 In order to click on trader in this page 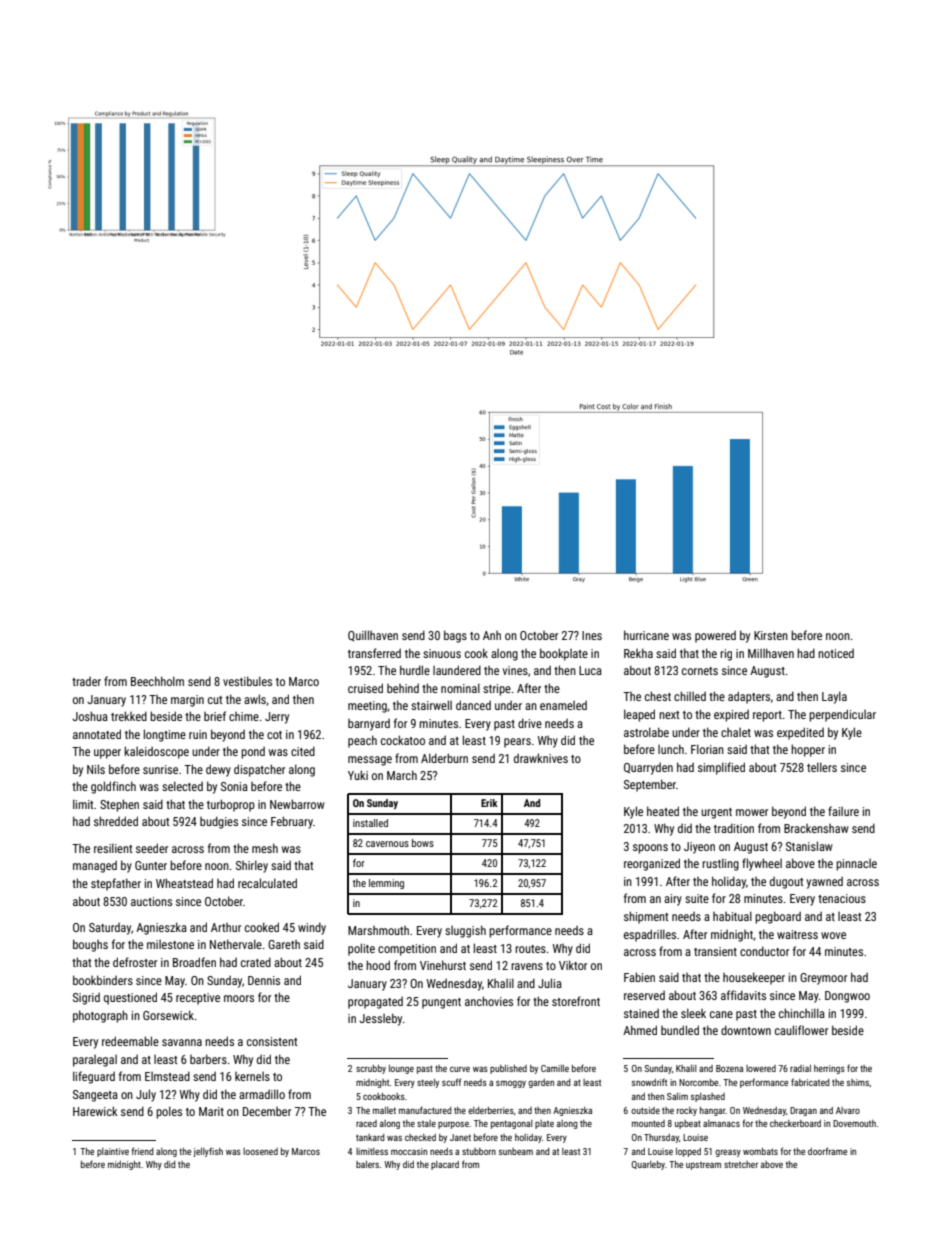, I will do `click(86, 681)`.
